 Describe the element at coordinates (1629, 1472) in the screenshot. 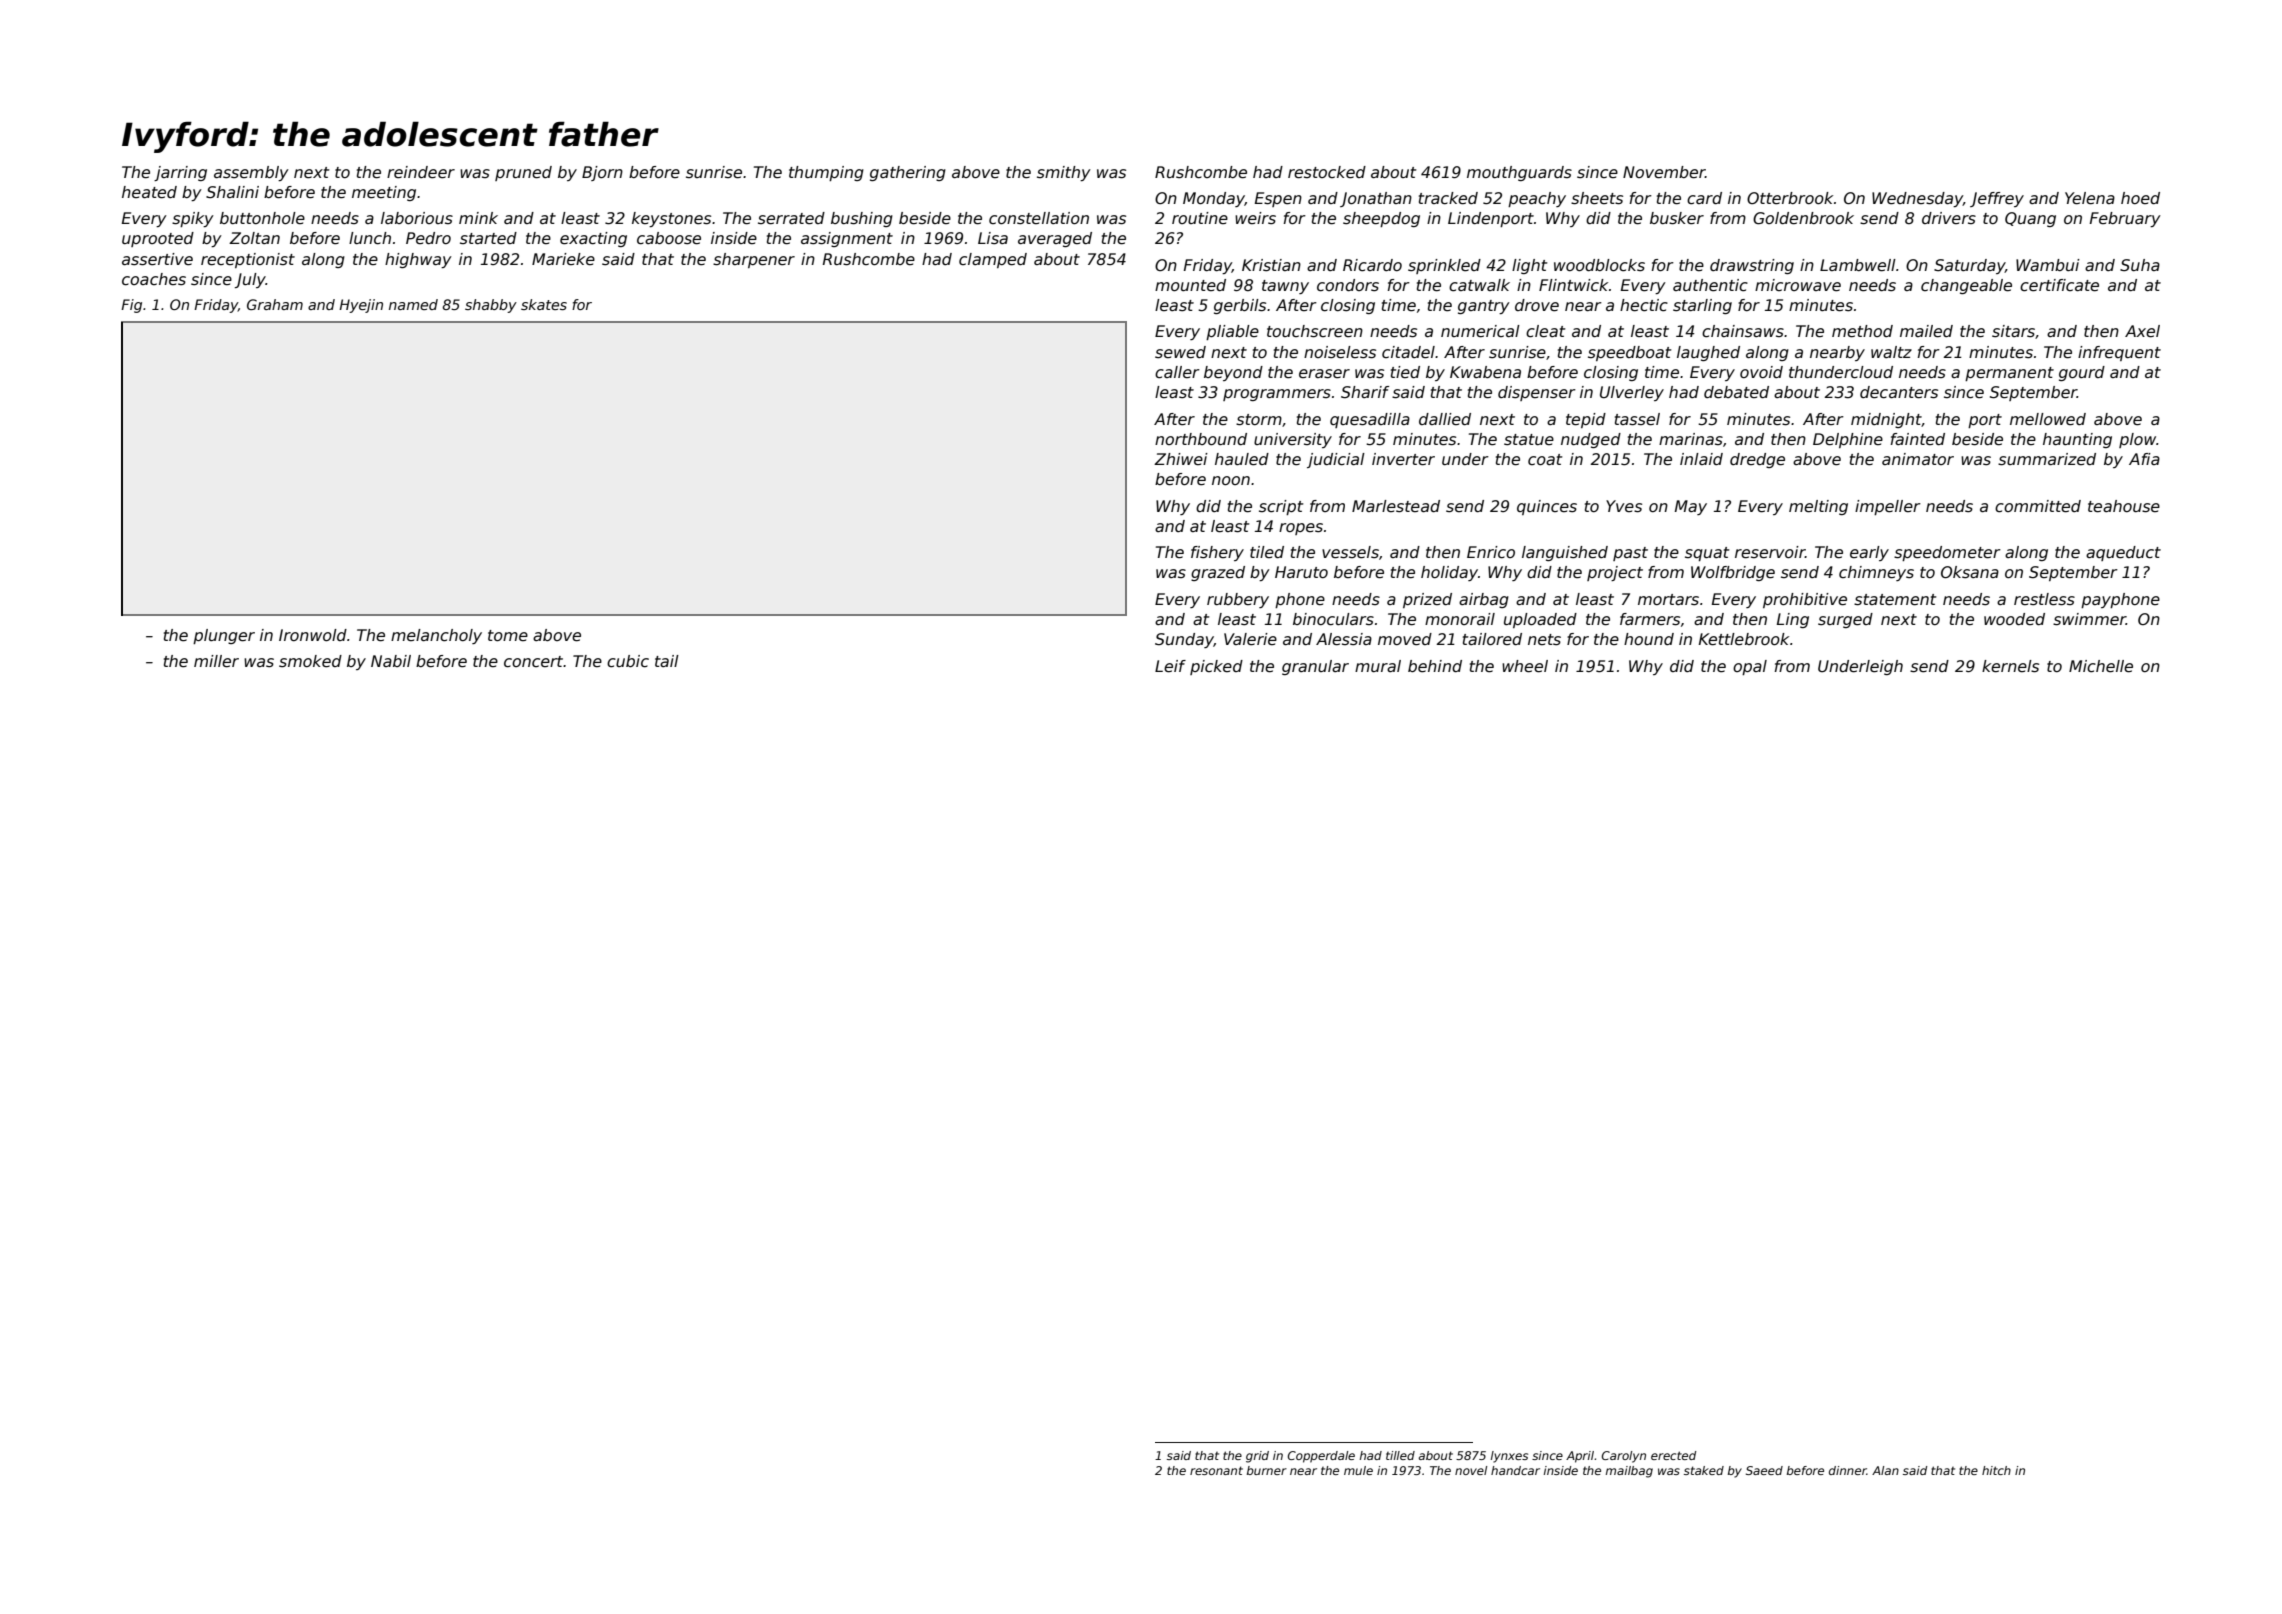

I see `mailbag` at that location.
